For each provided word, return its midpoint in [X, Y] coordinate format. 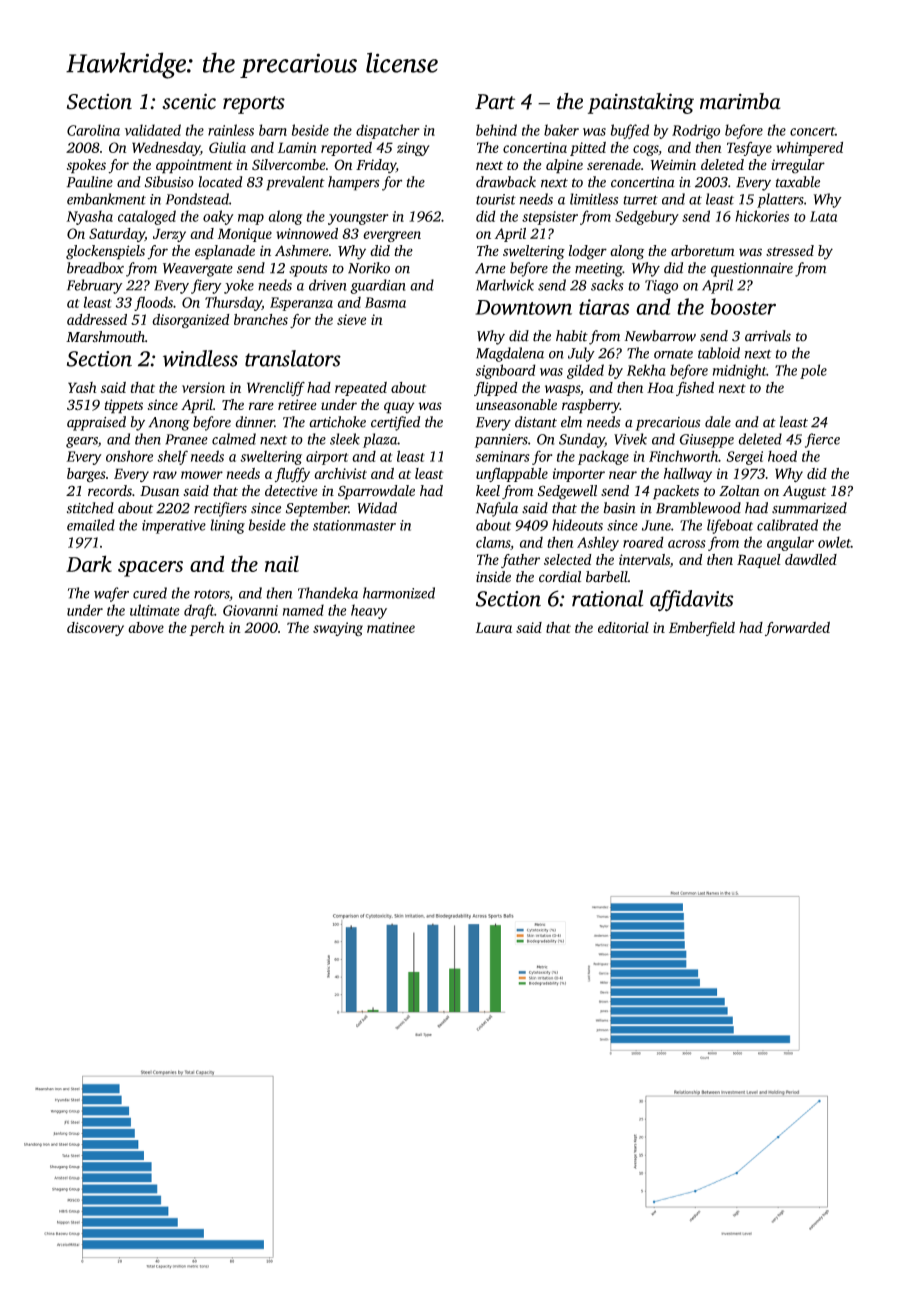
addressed [97, 319]
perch [206, 629]
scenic [189, 101]
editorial [623, 627]
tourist [496, 199]
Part [495, 102]
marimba [740, 101]
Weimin [673, 164]
